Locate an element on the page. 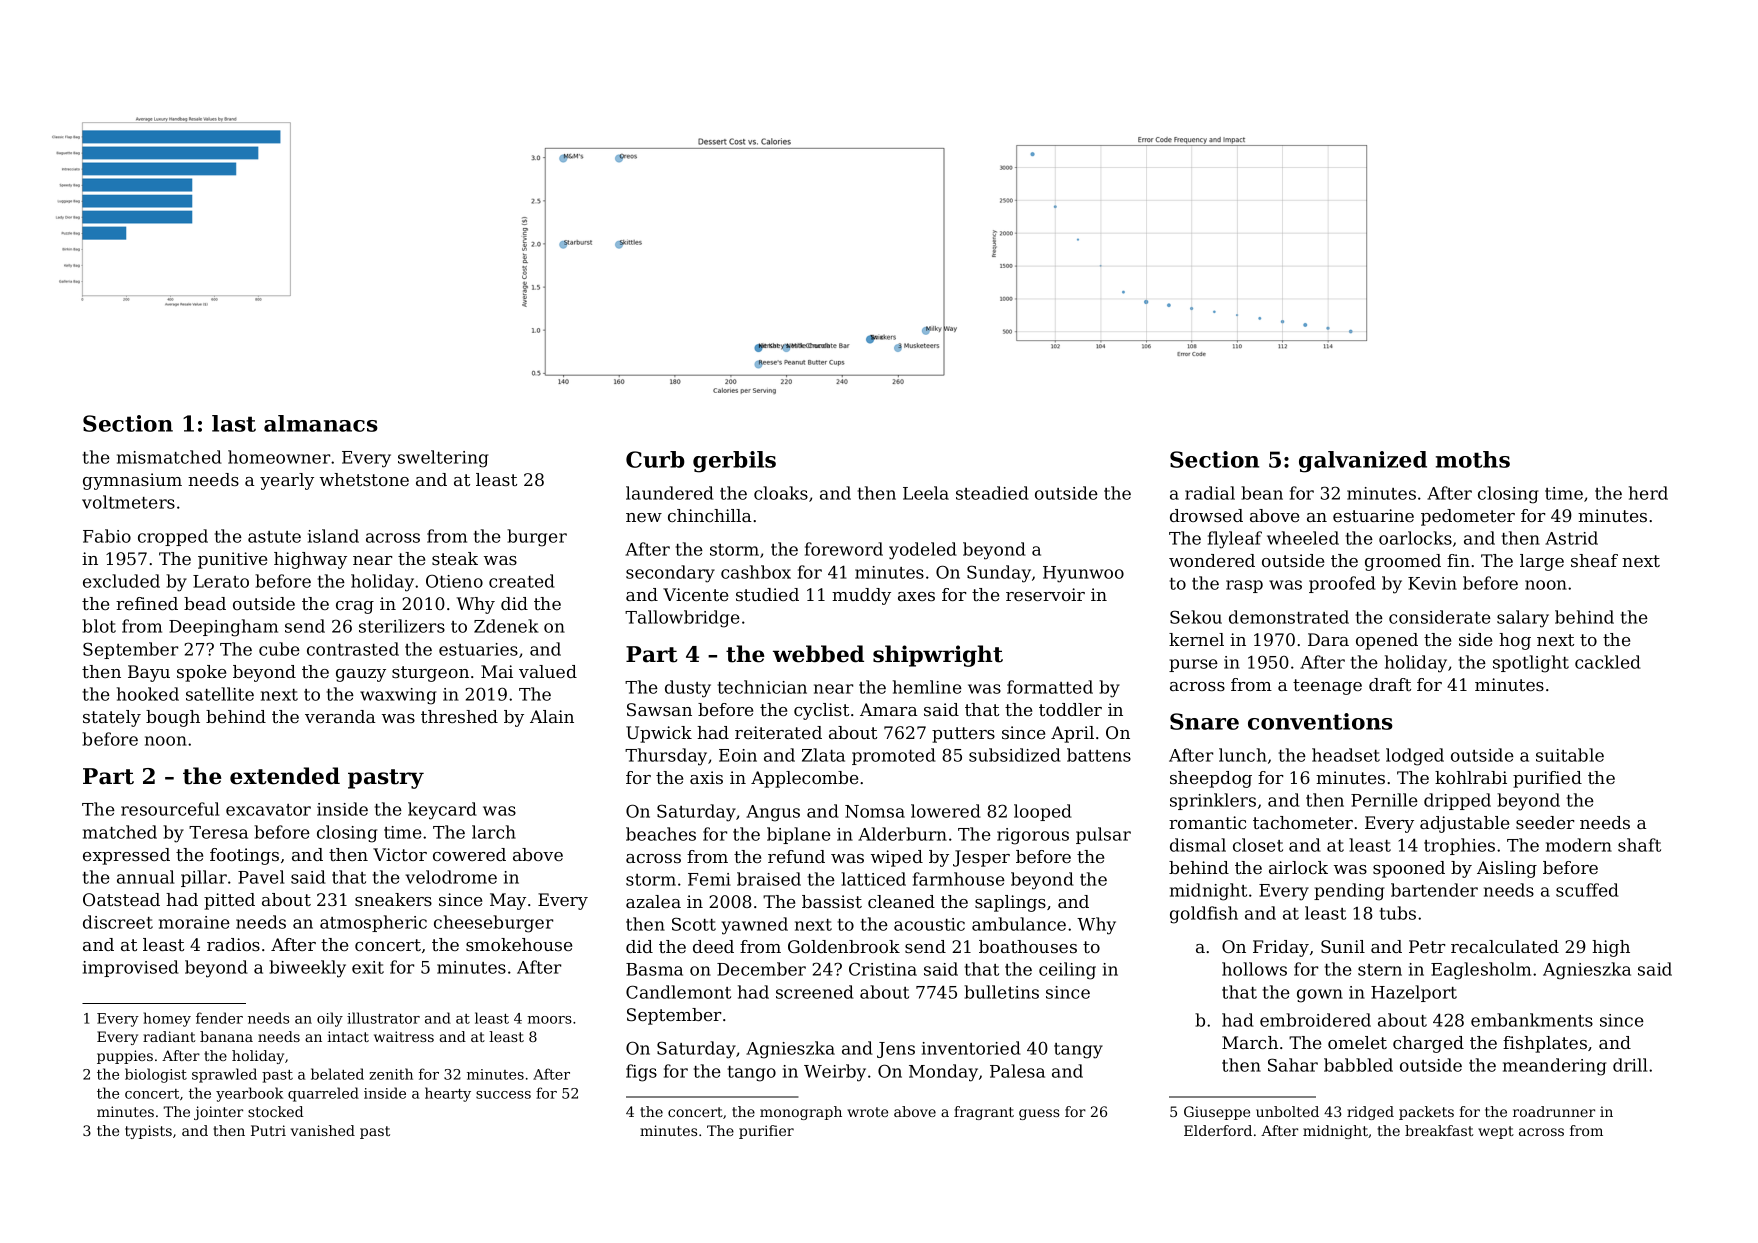 Image resolution: width=1758 pixels, height=1243 pixels. lunch is located at coordinates (1243, 755).
